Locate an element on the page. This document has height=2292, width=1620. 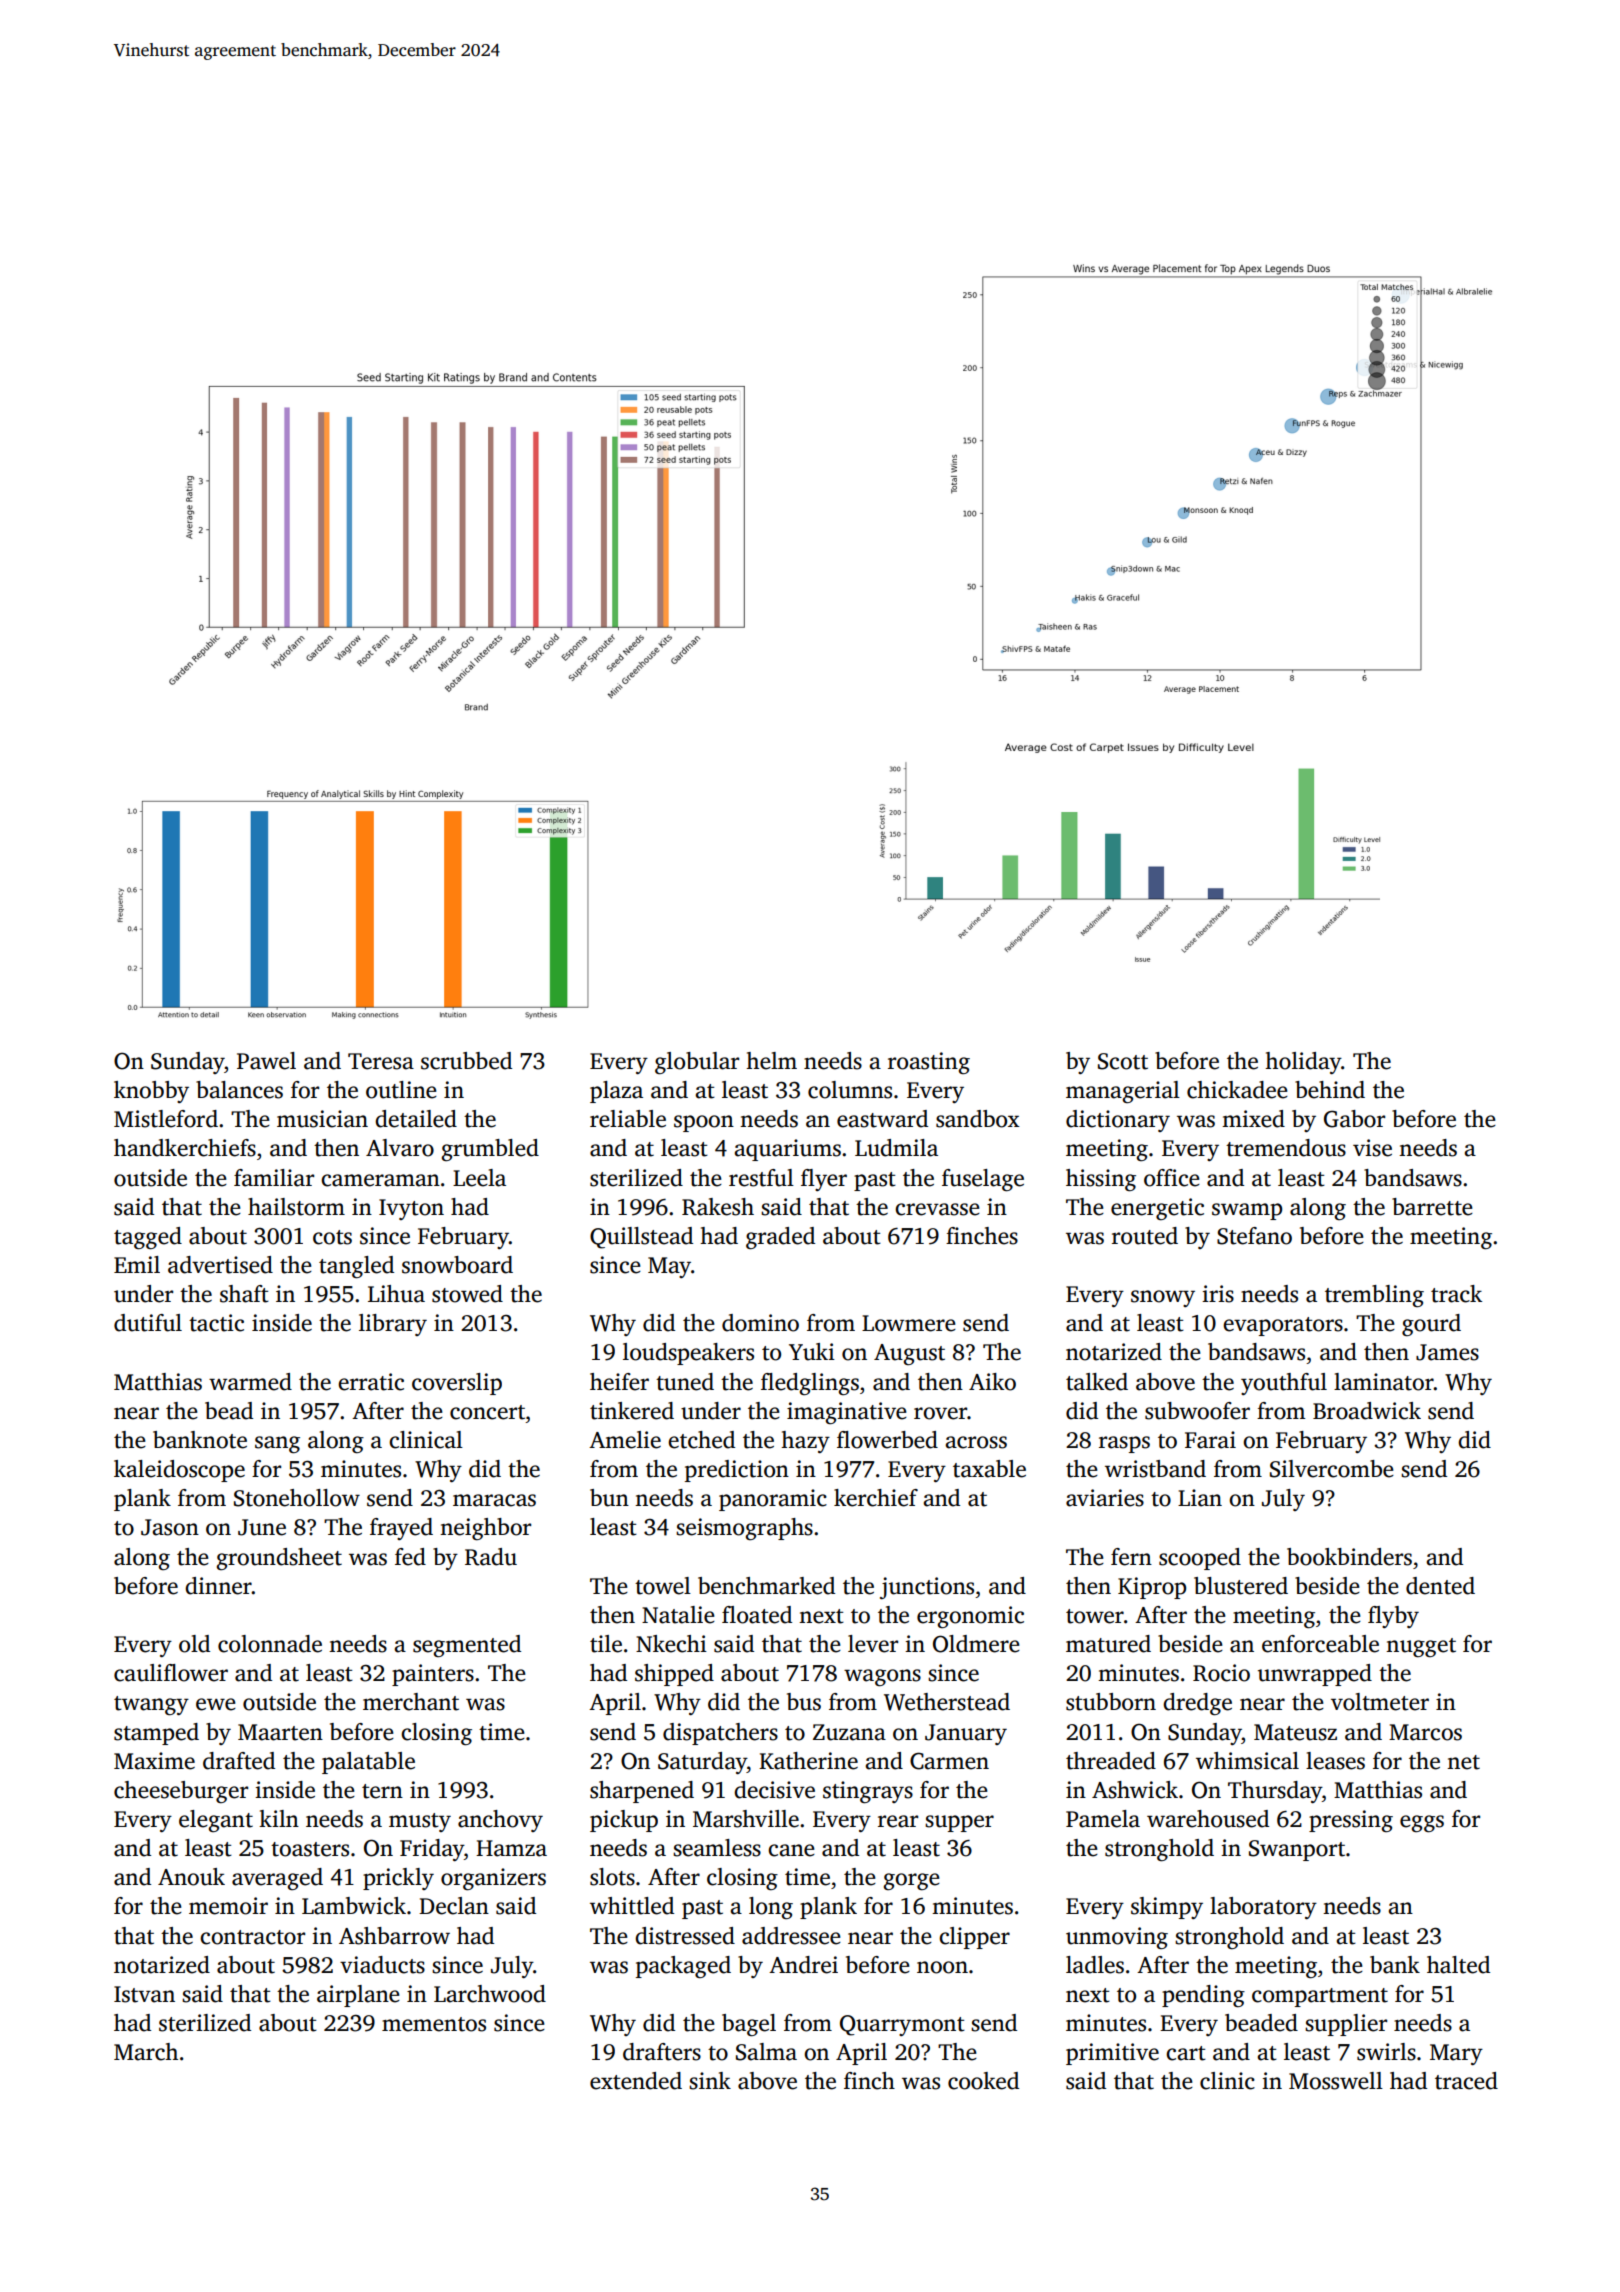
Silvercombe is located at coordinates (1332, 1469).
